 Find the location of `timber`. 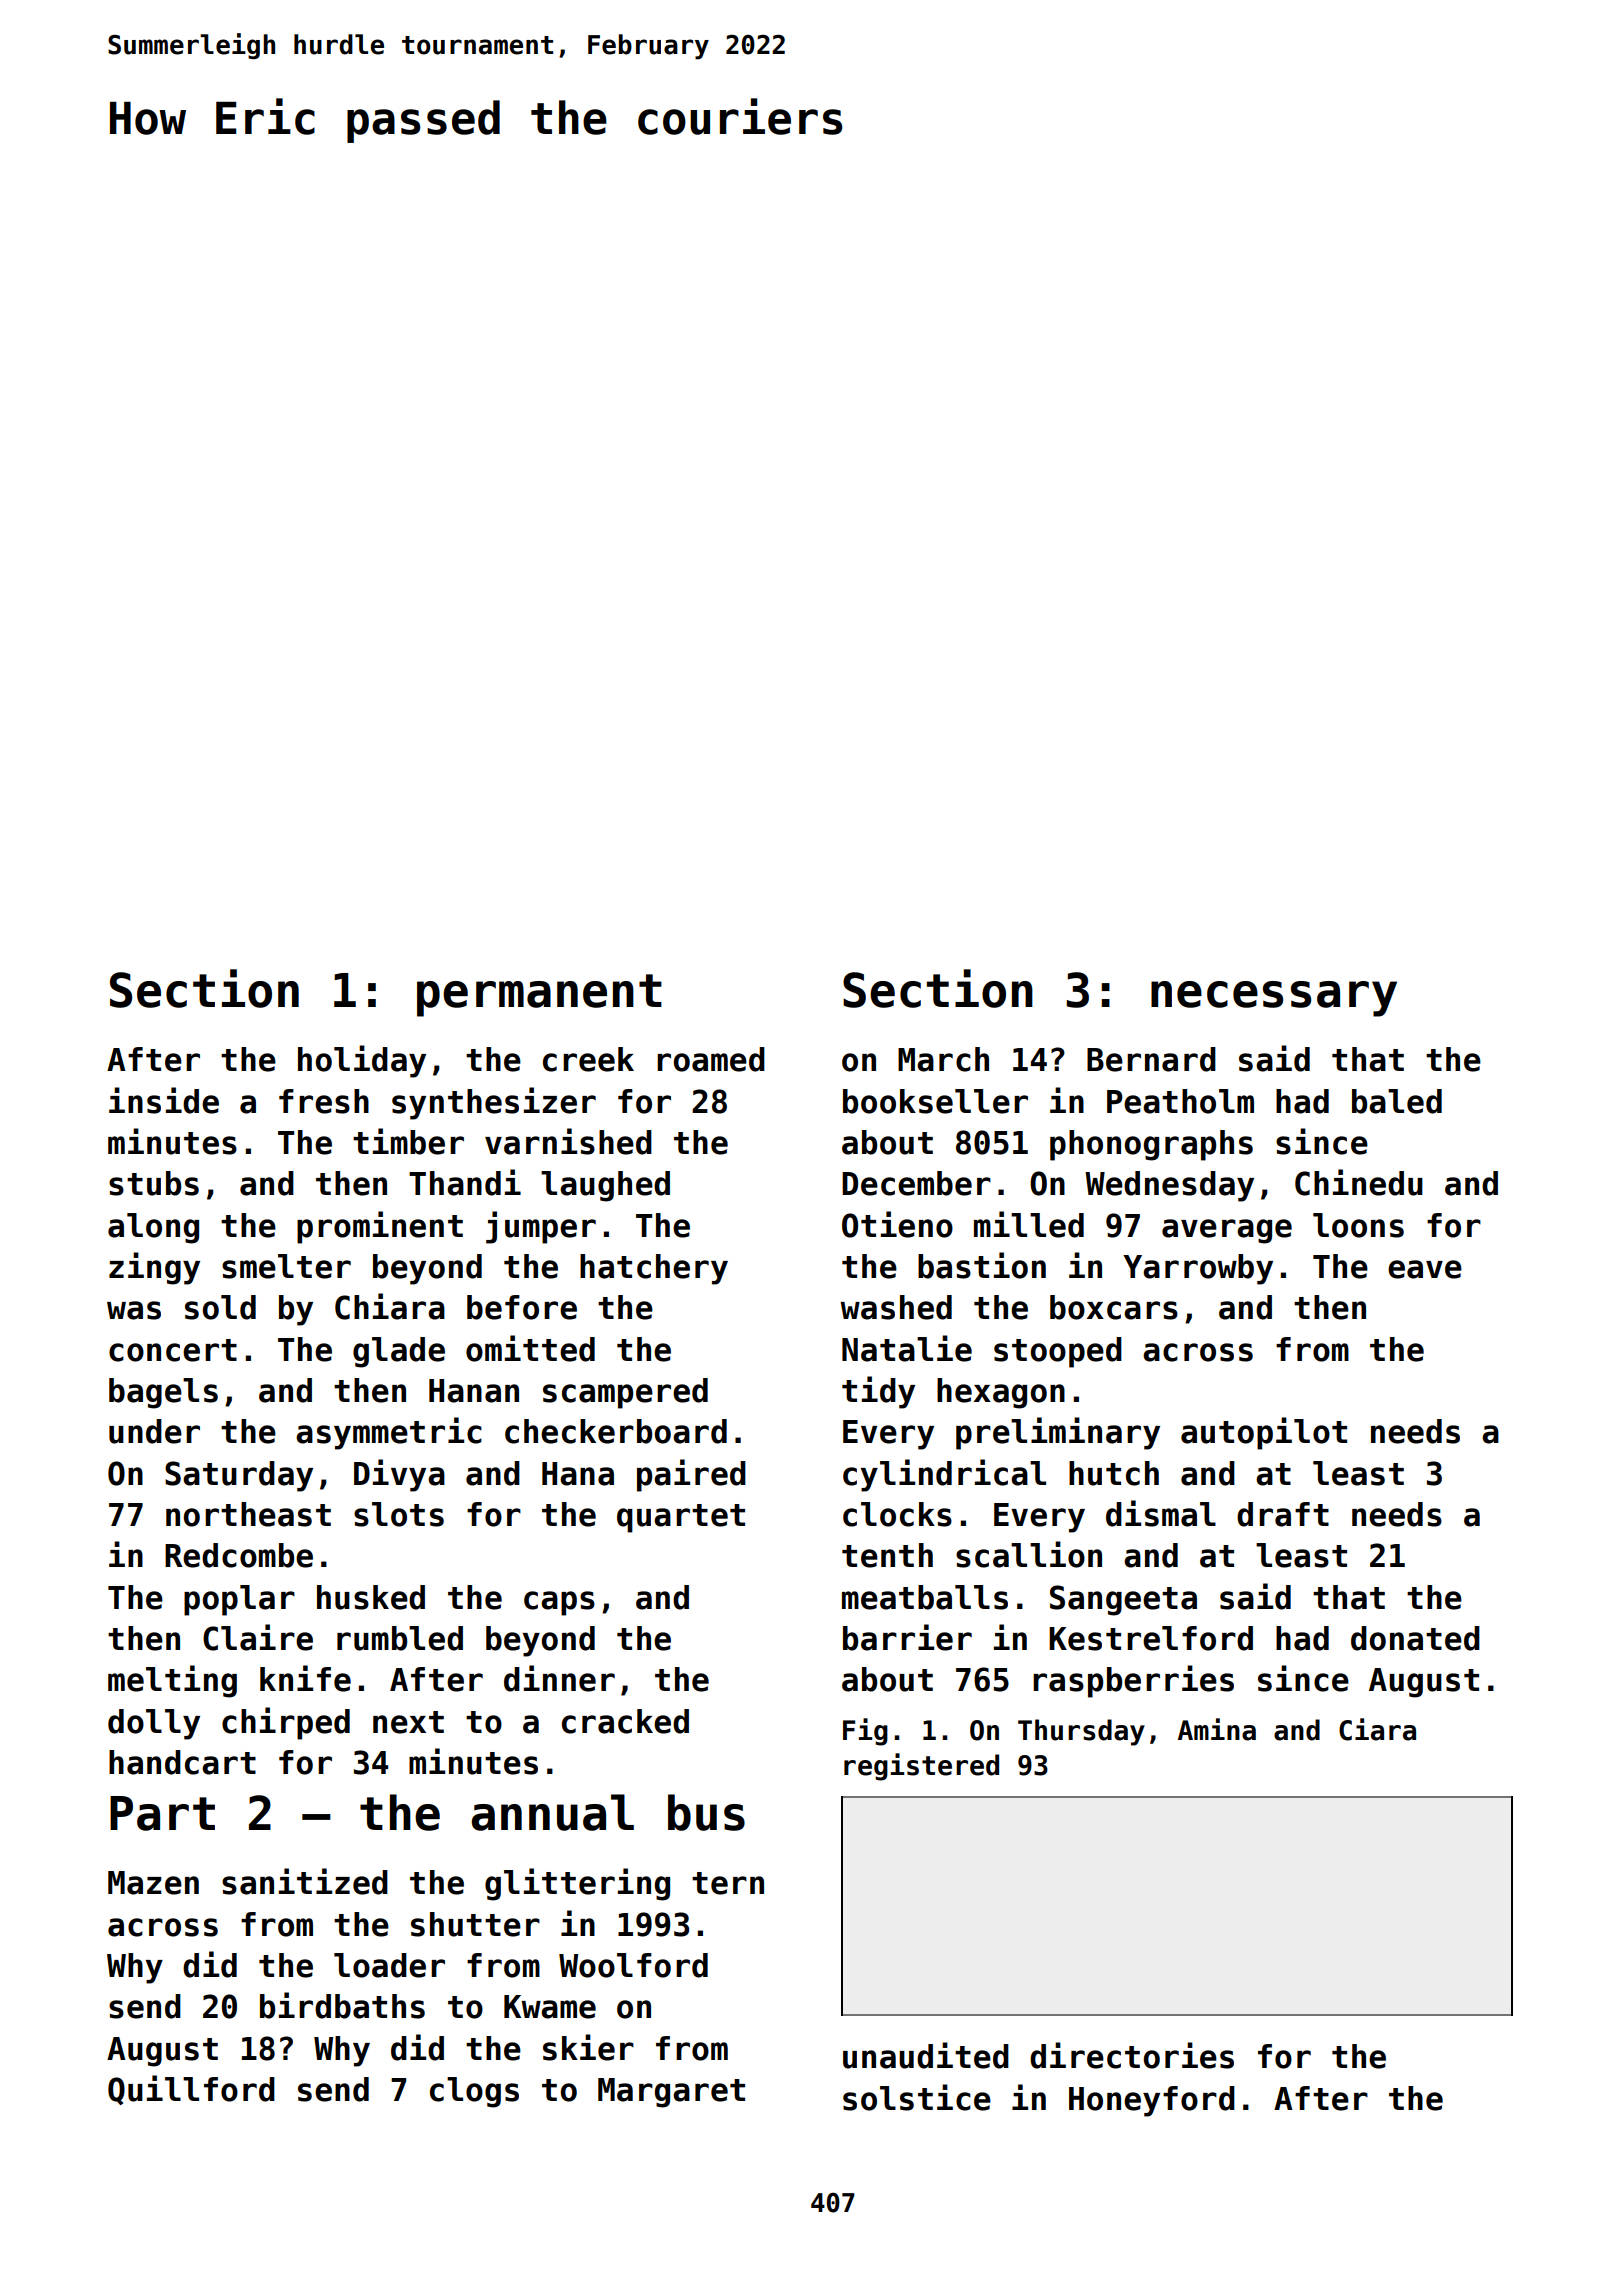

timber is located at coordinates (408, 1141).
